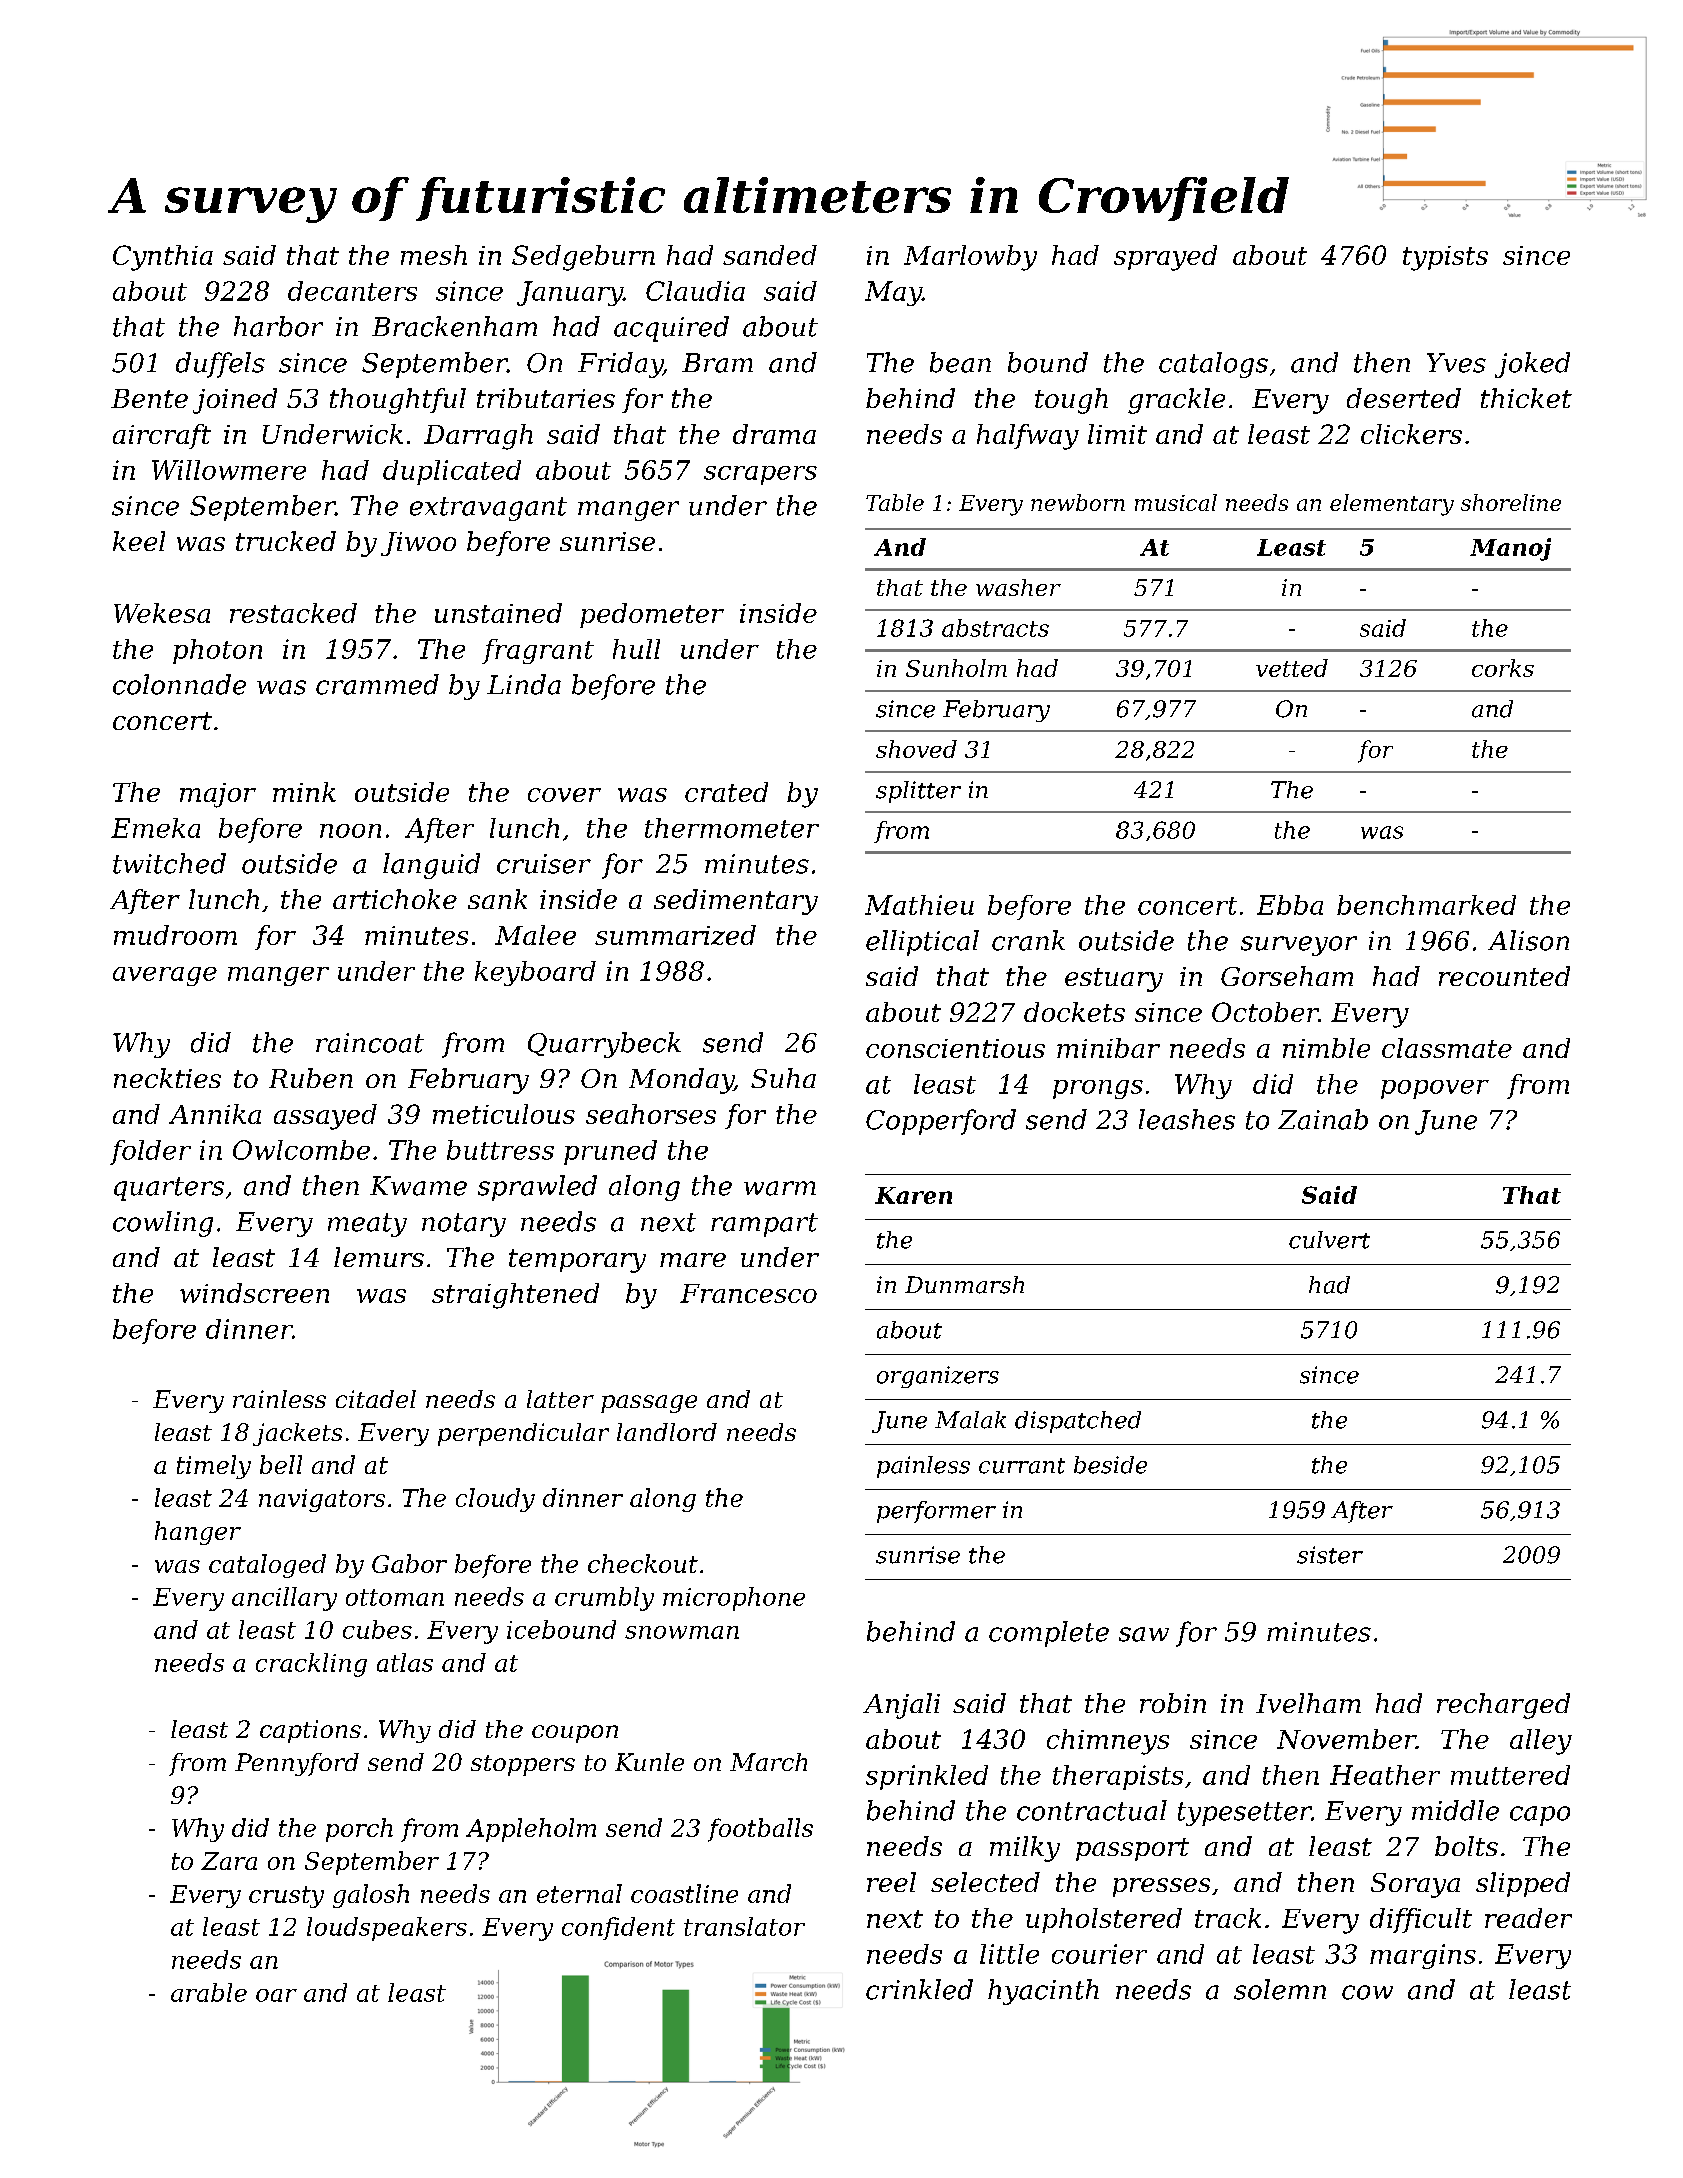 This document has width=1683, height=2178. I want to click on passage, so click(649, 1404).
